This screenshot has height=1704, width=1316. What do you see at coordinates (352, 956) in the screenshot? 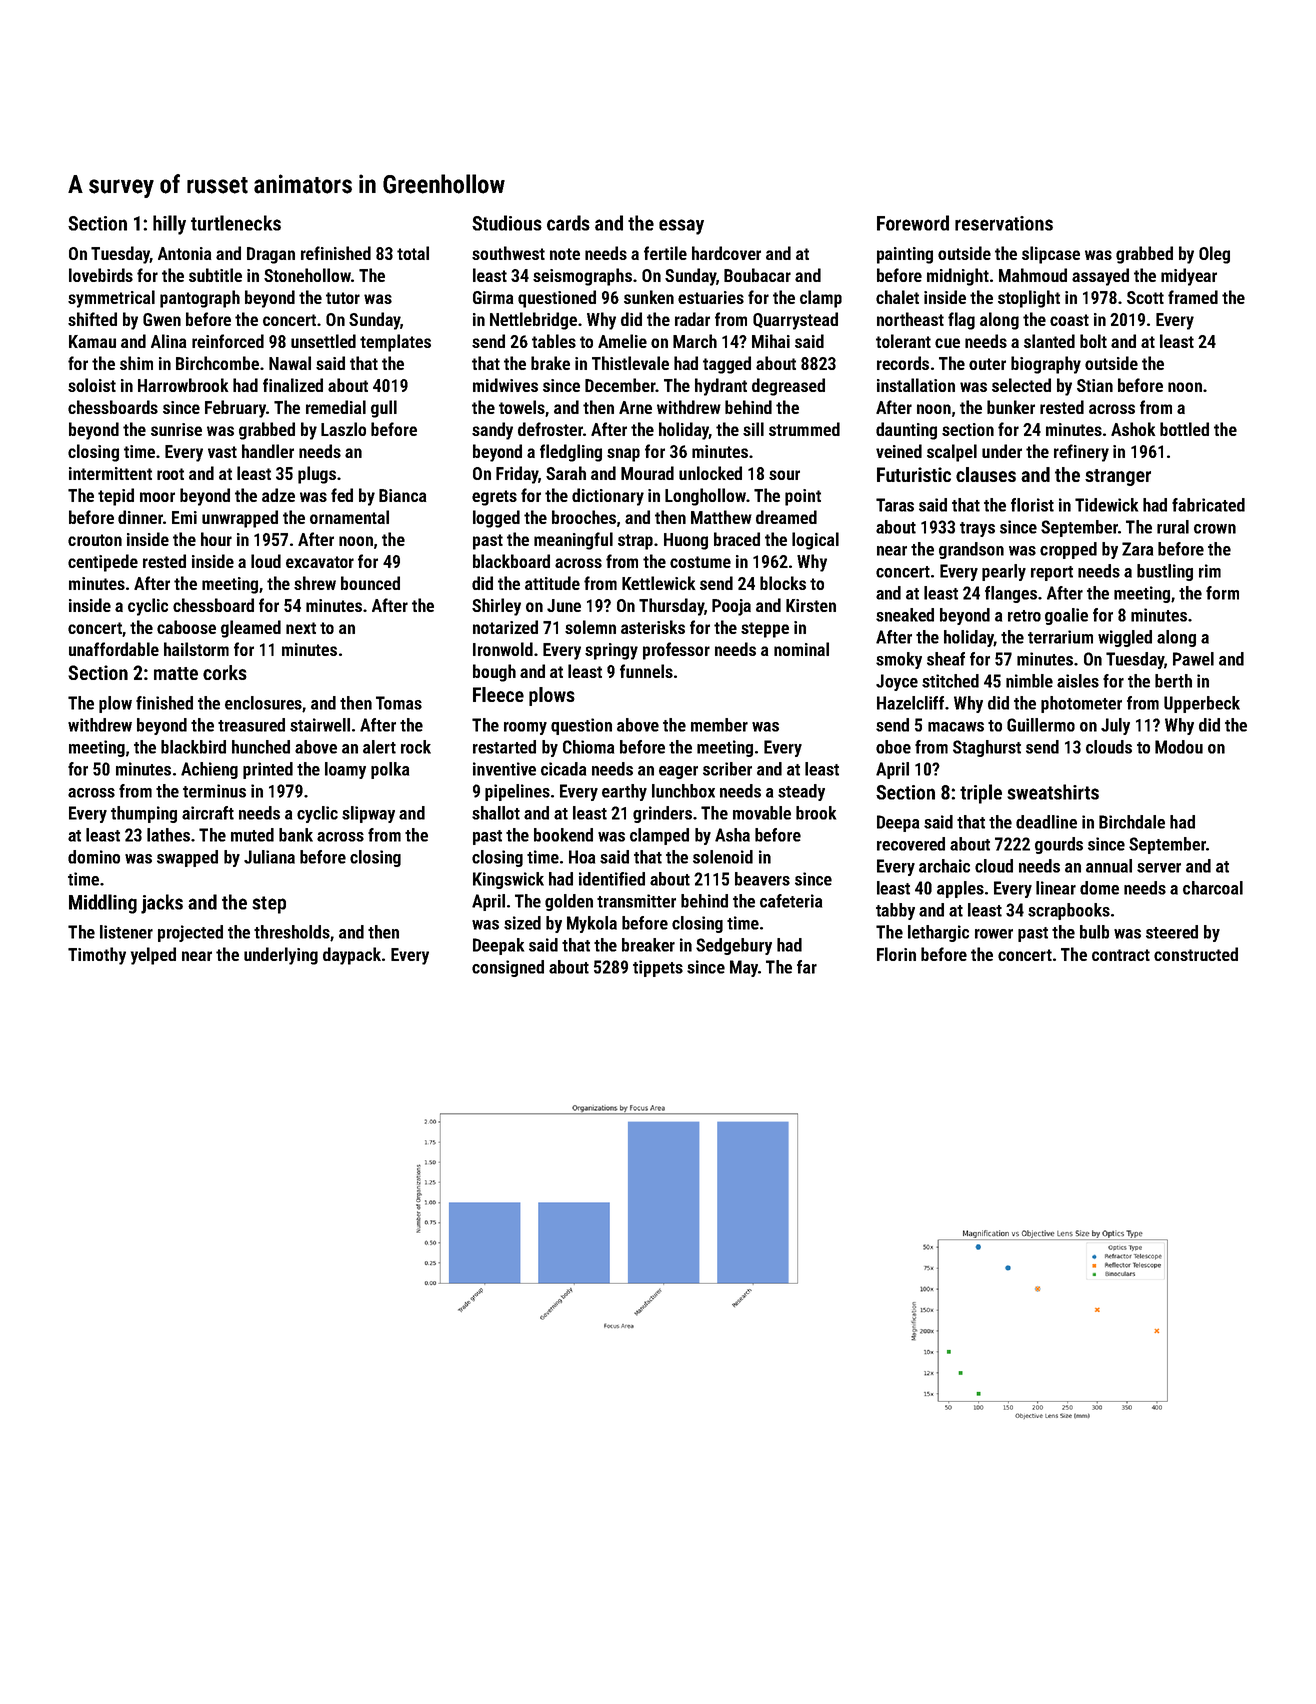
I see `daypack` at bounding box center [352, 956].
